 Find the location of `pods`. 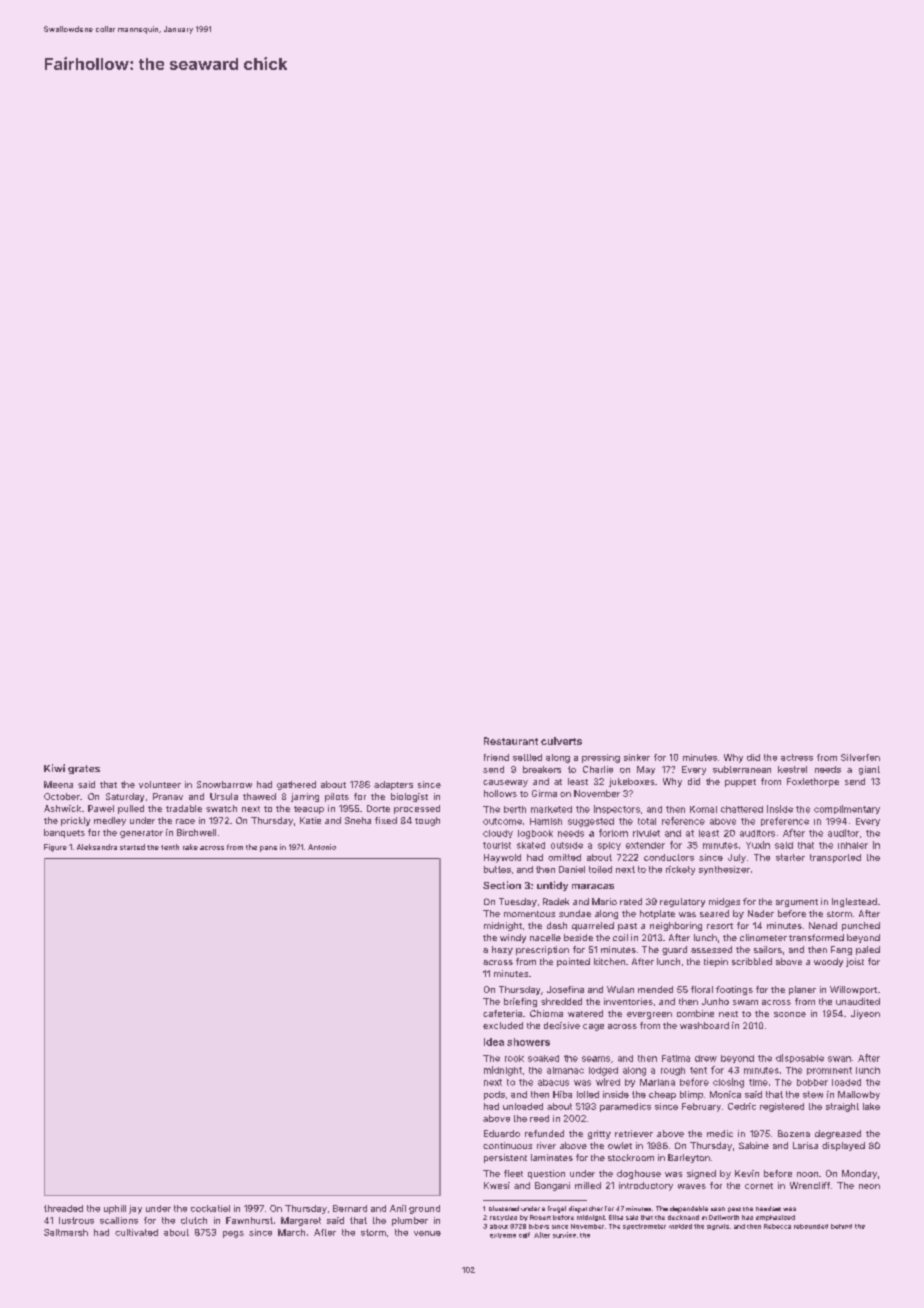

pods is located at coordinates (494, 1095).
